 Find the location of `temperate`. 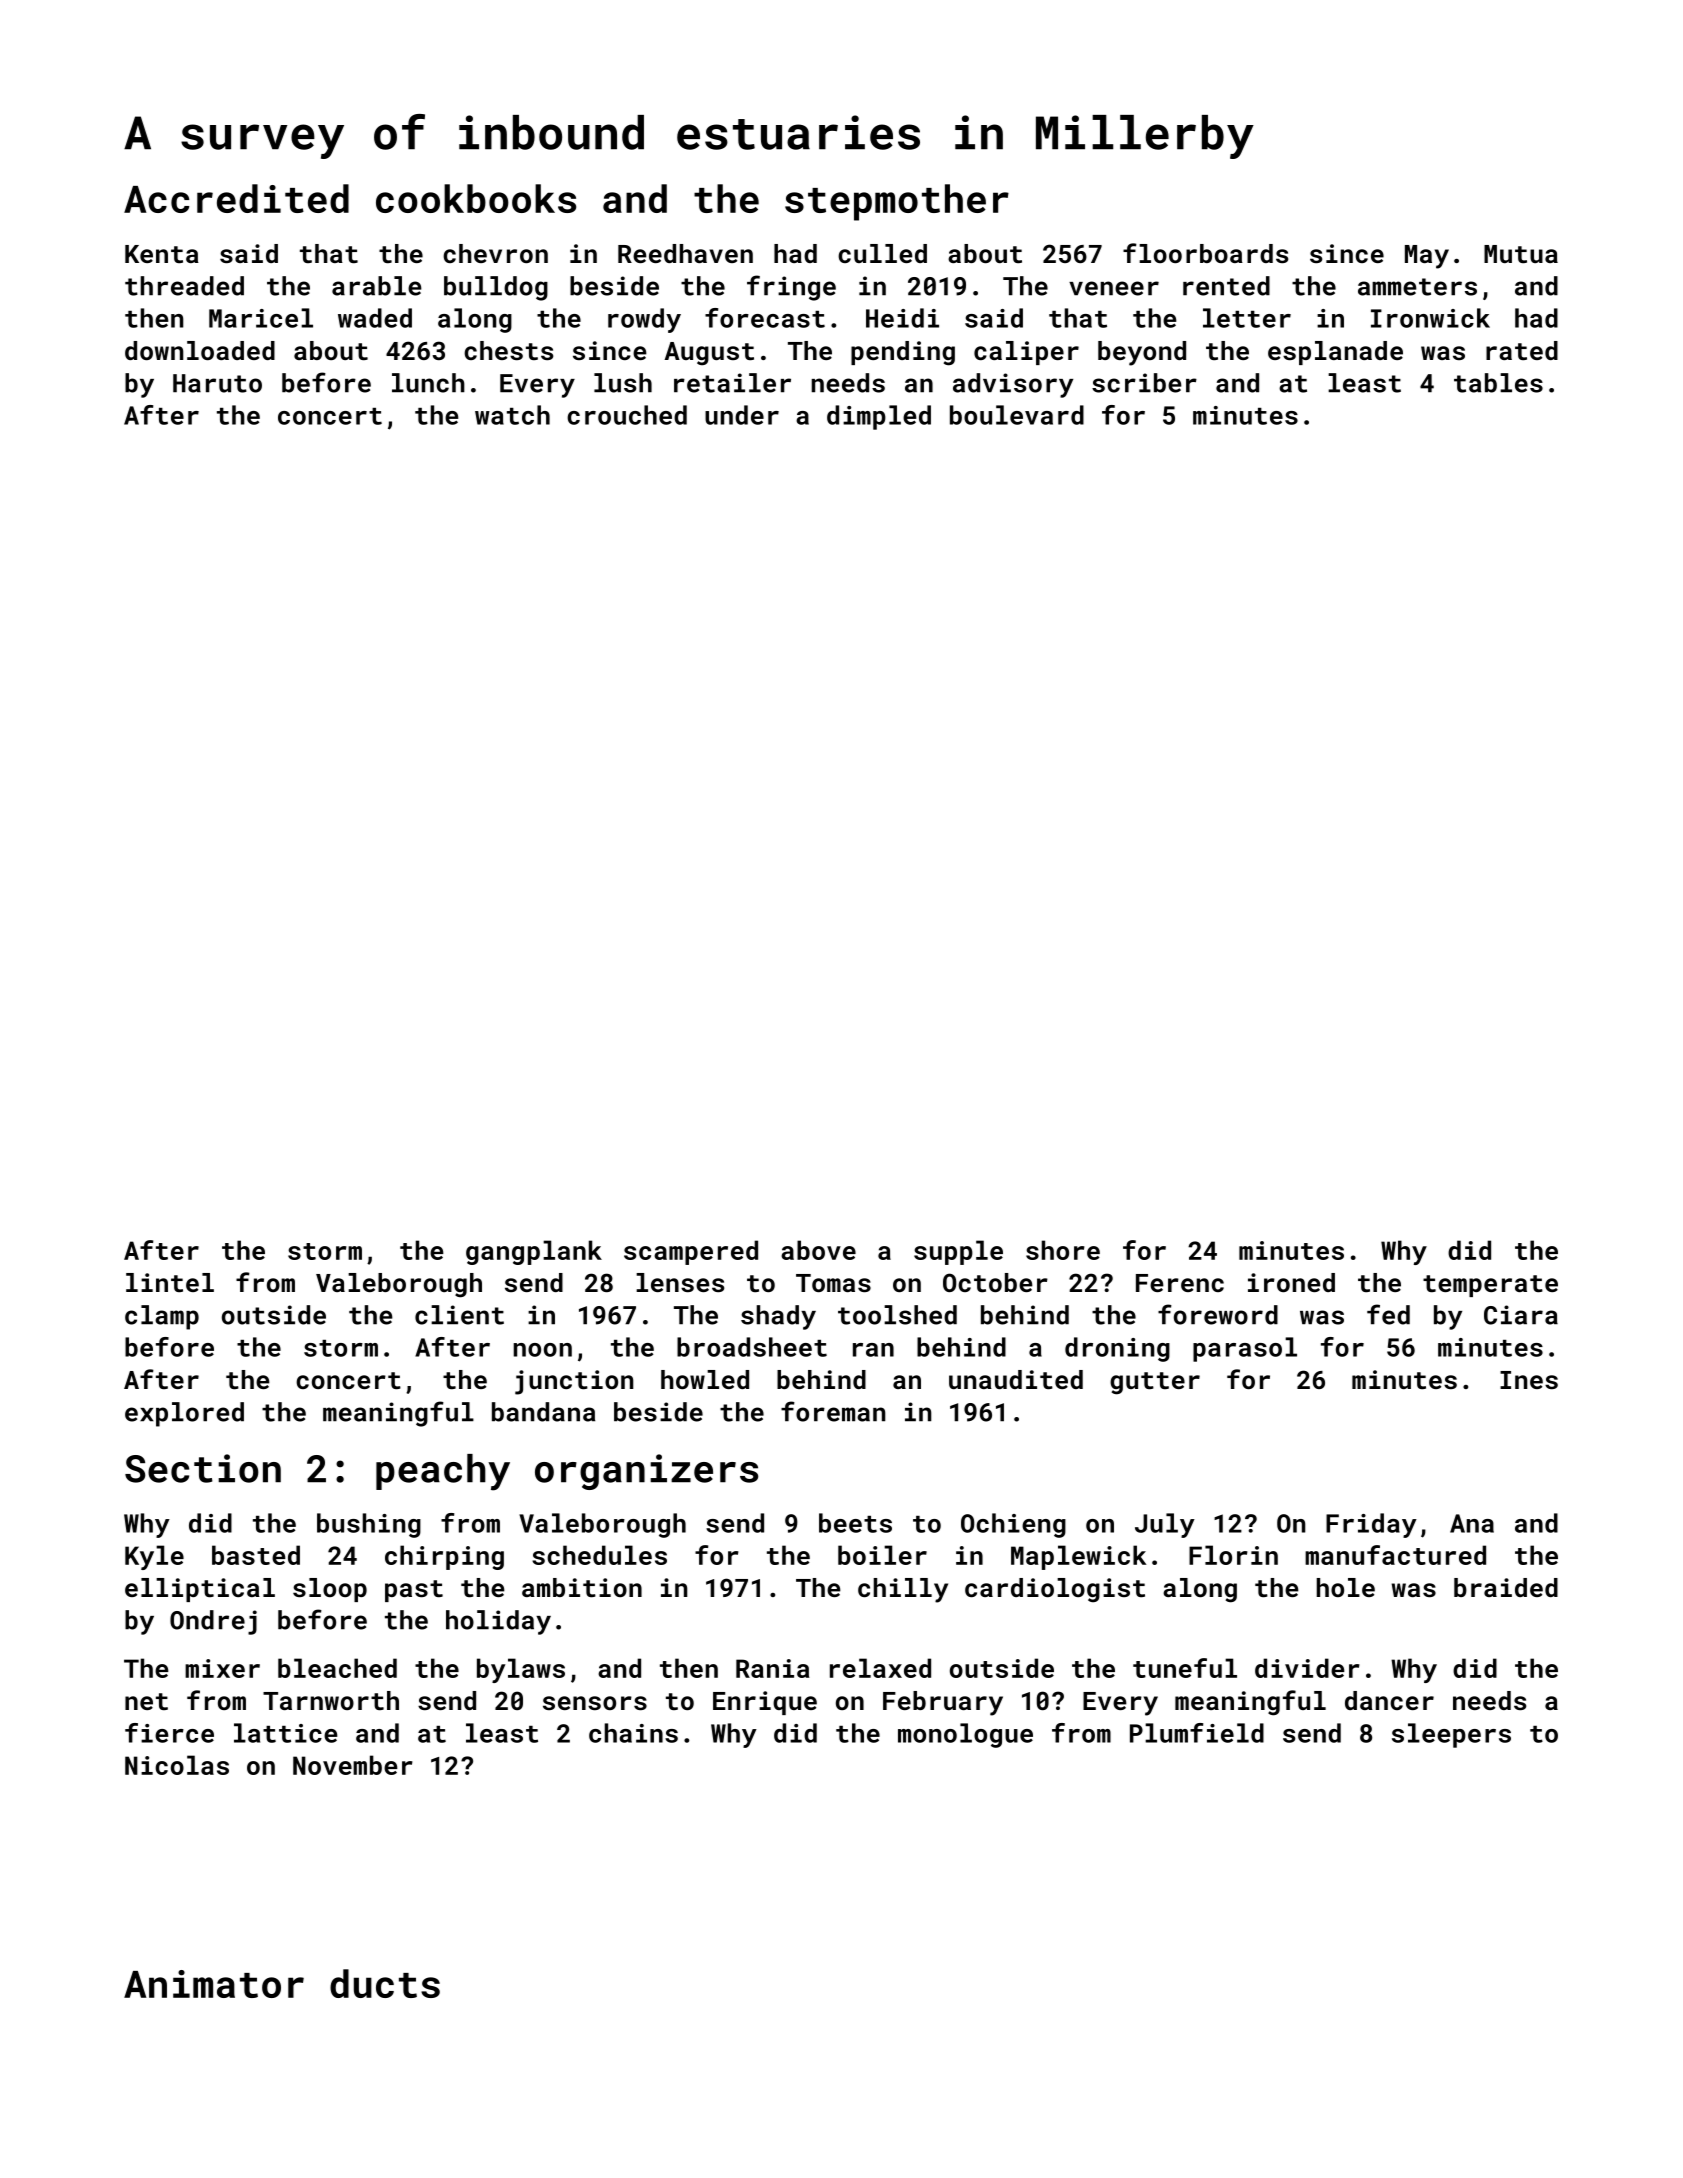

temperate is located at coordinates (1490, 1286).
